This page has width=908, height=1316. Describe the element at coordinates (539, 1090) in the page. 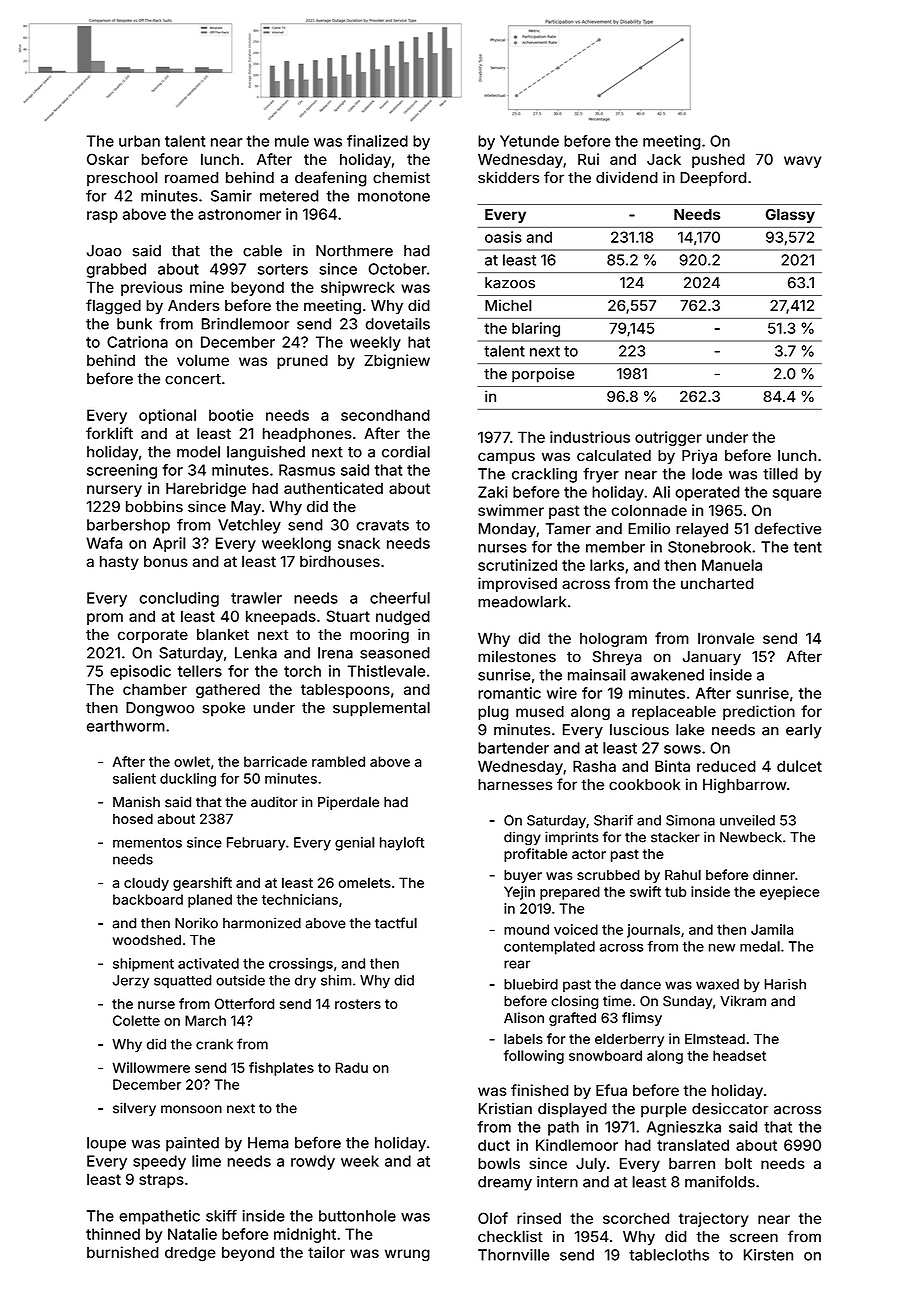

I see `finished` at that location.
